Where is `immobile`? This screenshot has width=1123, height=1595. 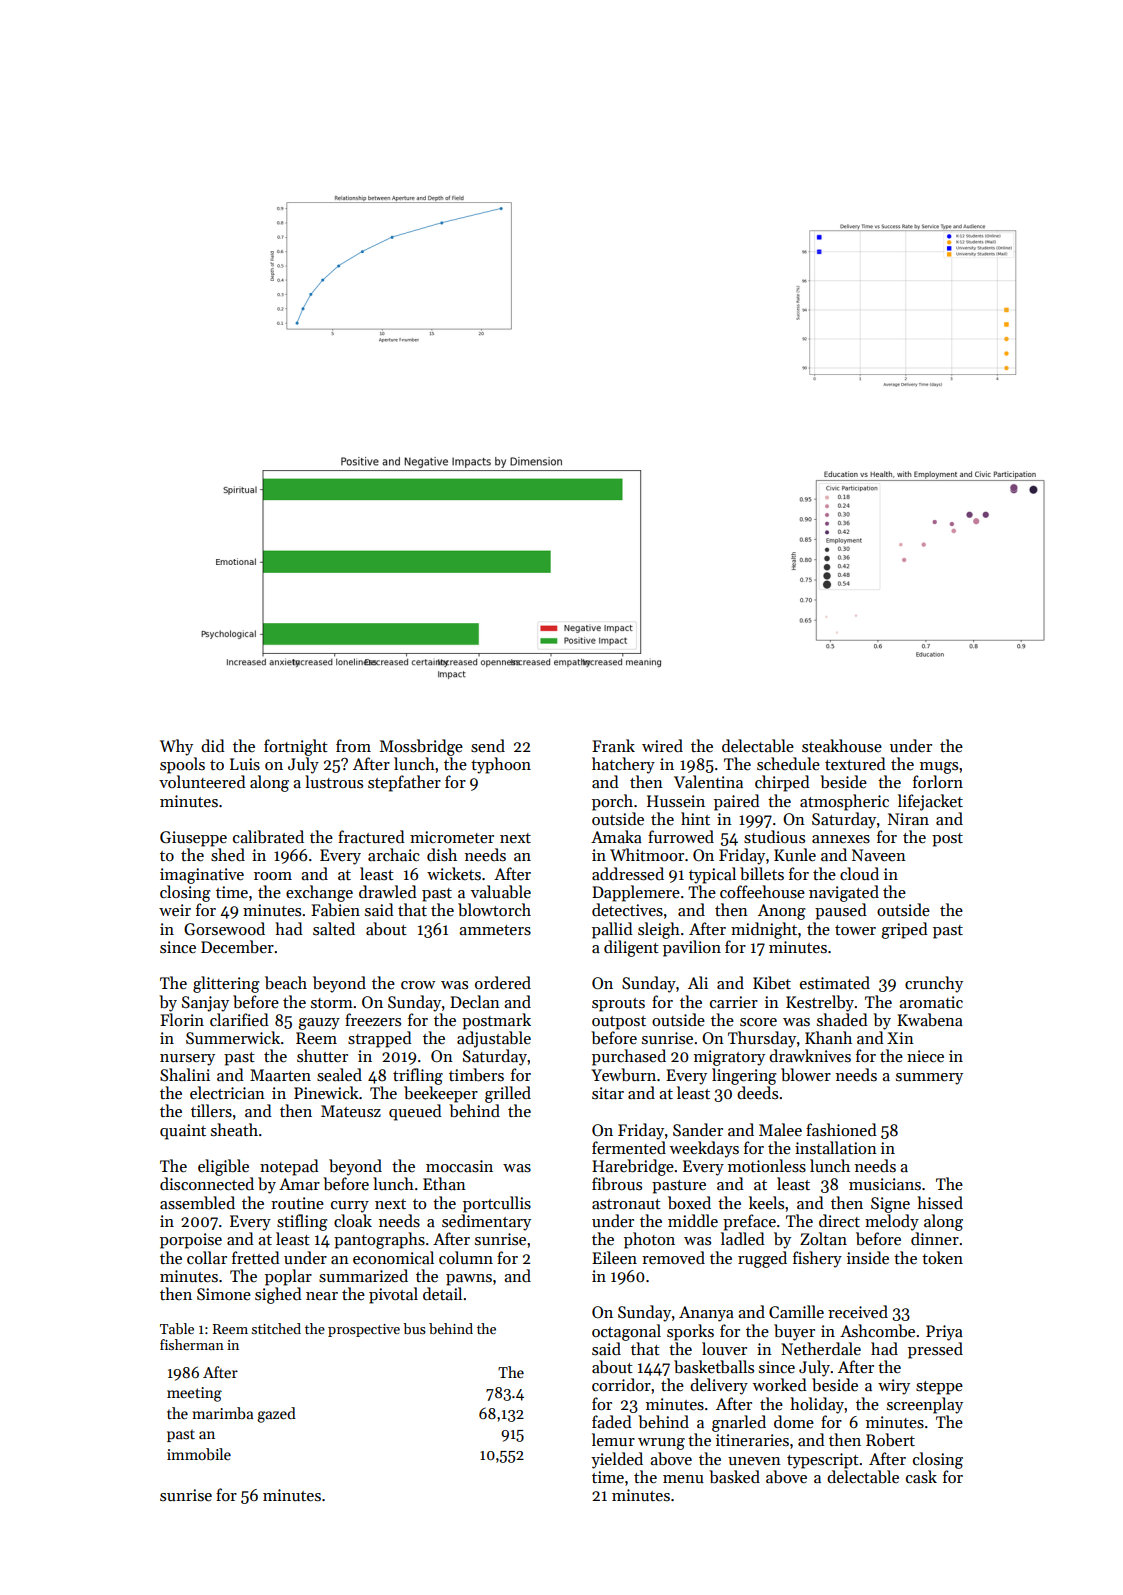
immobile is located at coordinates (199, 1454).
